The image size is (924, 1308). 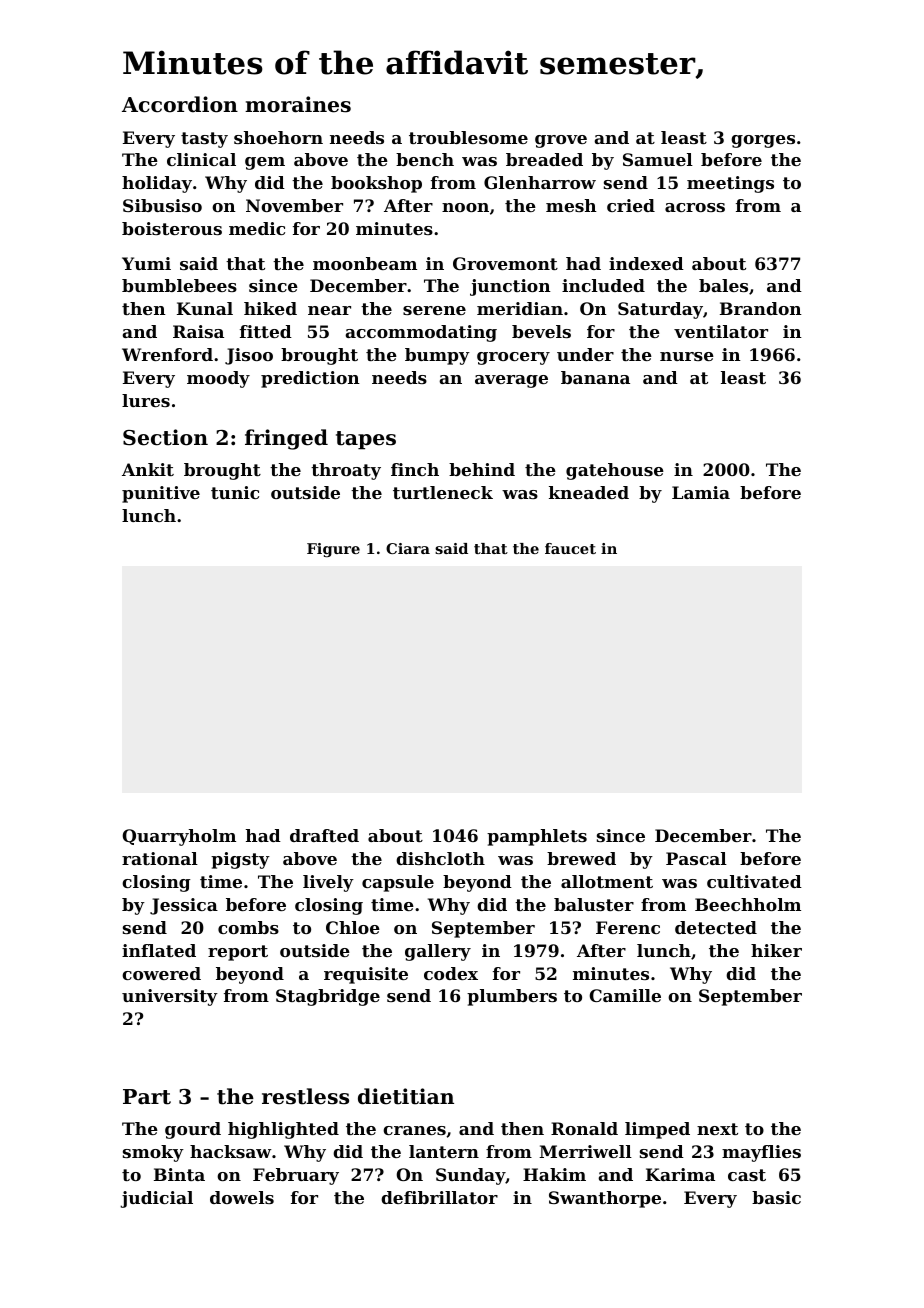 I want to click on meetings, so click(x=730, y=184).
